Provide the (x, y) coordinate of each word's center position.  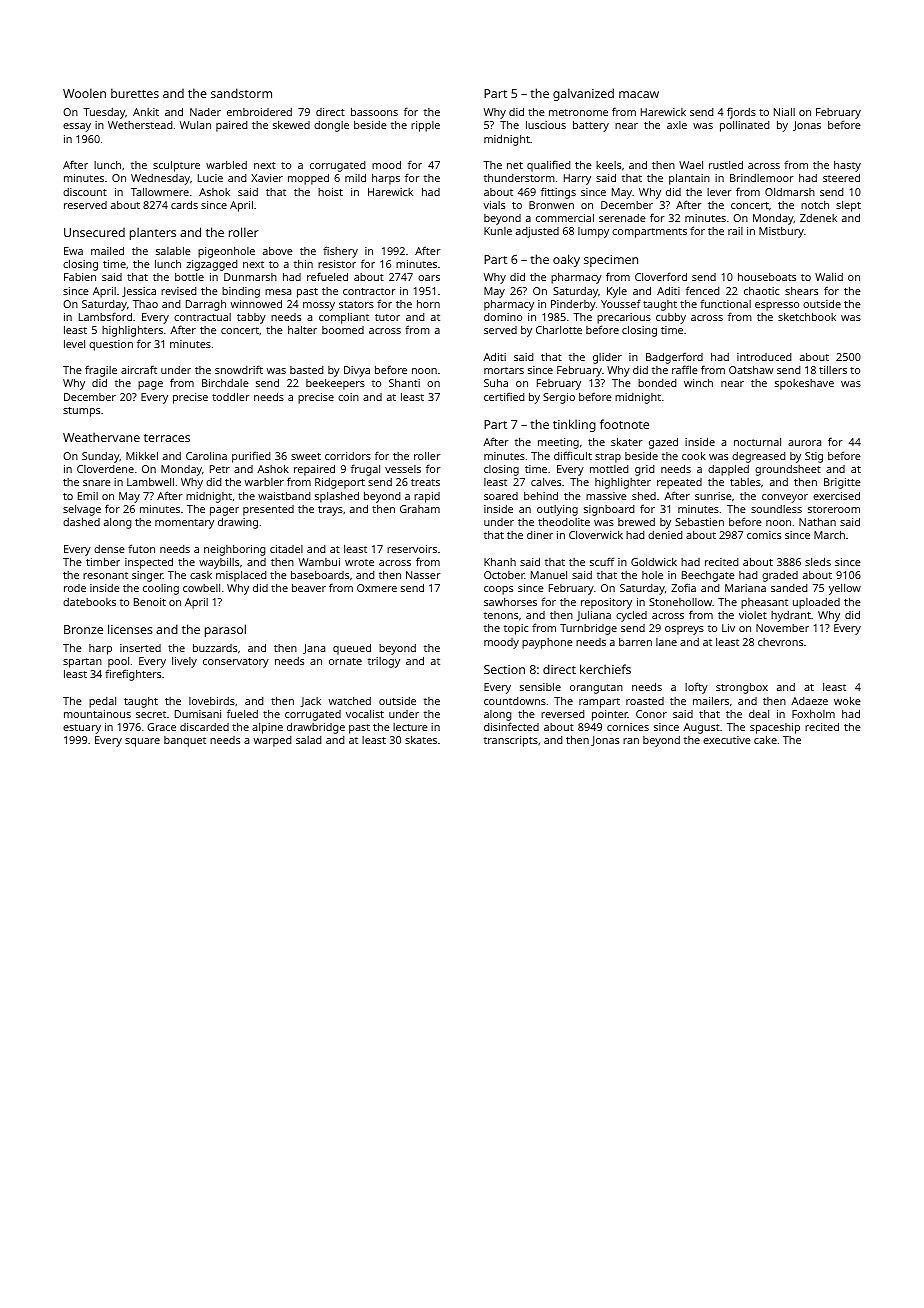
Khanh (500, 562)
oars (429, 278)
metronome (578, 112)
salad (309, 740)
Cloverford (661, 276)
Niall (784, 112)
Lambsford (105, 316)
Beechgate (708, 576)
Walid (829, 277)
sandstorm (241, 93)
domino (503, 317)
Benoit (150, 602)
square (142, 742)
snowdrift (239, 369)
